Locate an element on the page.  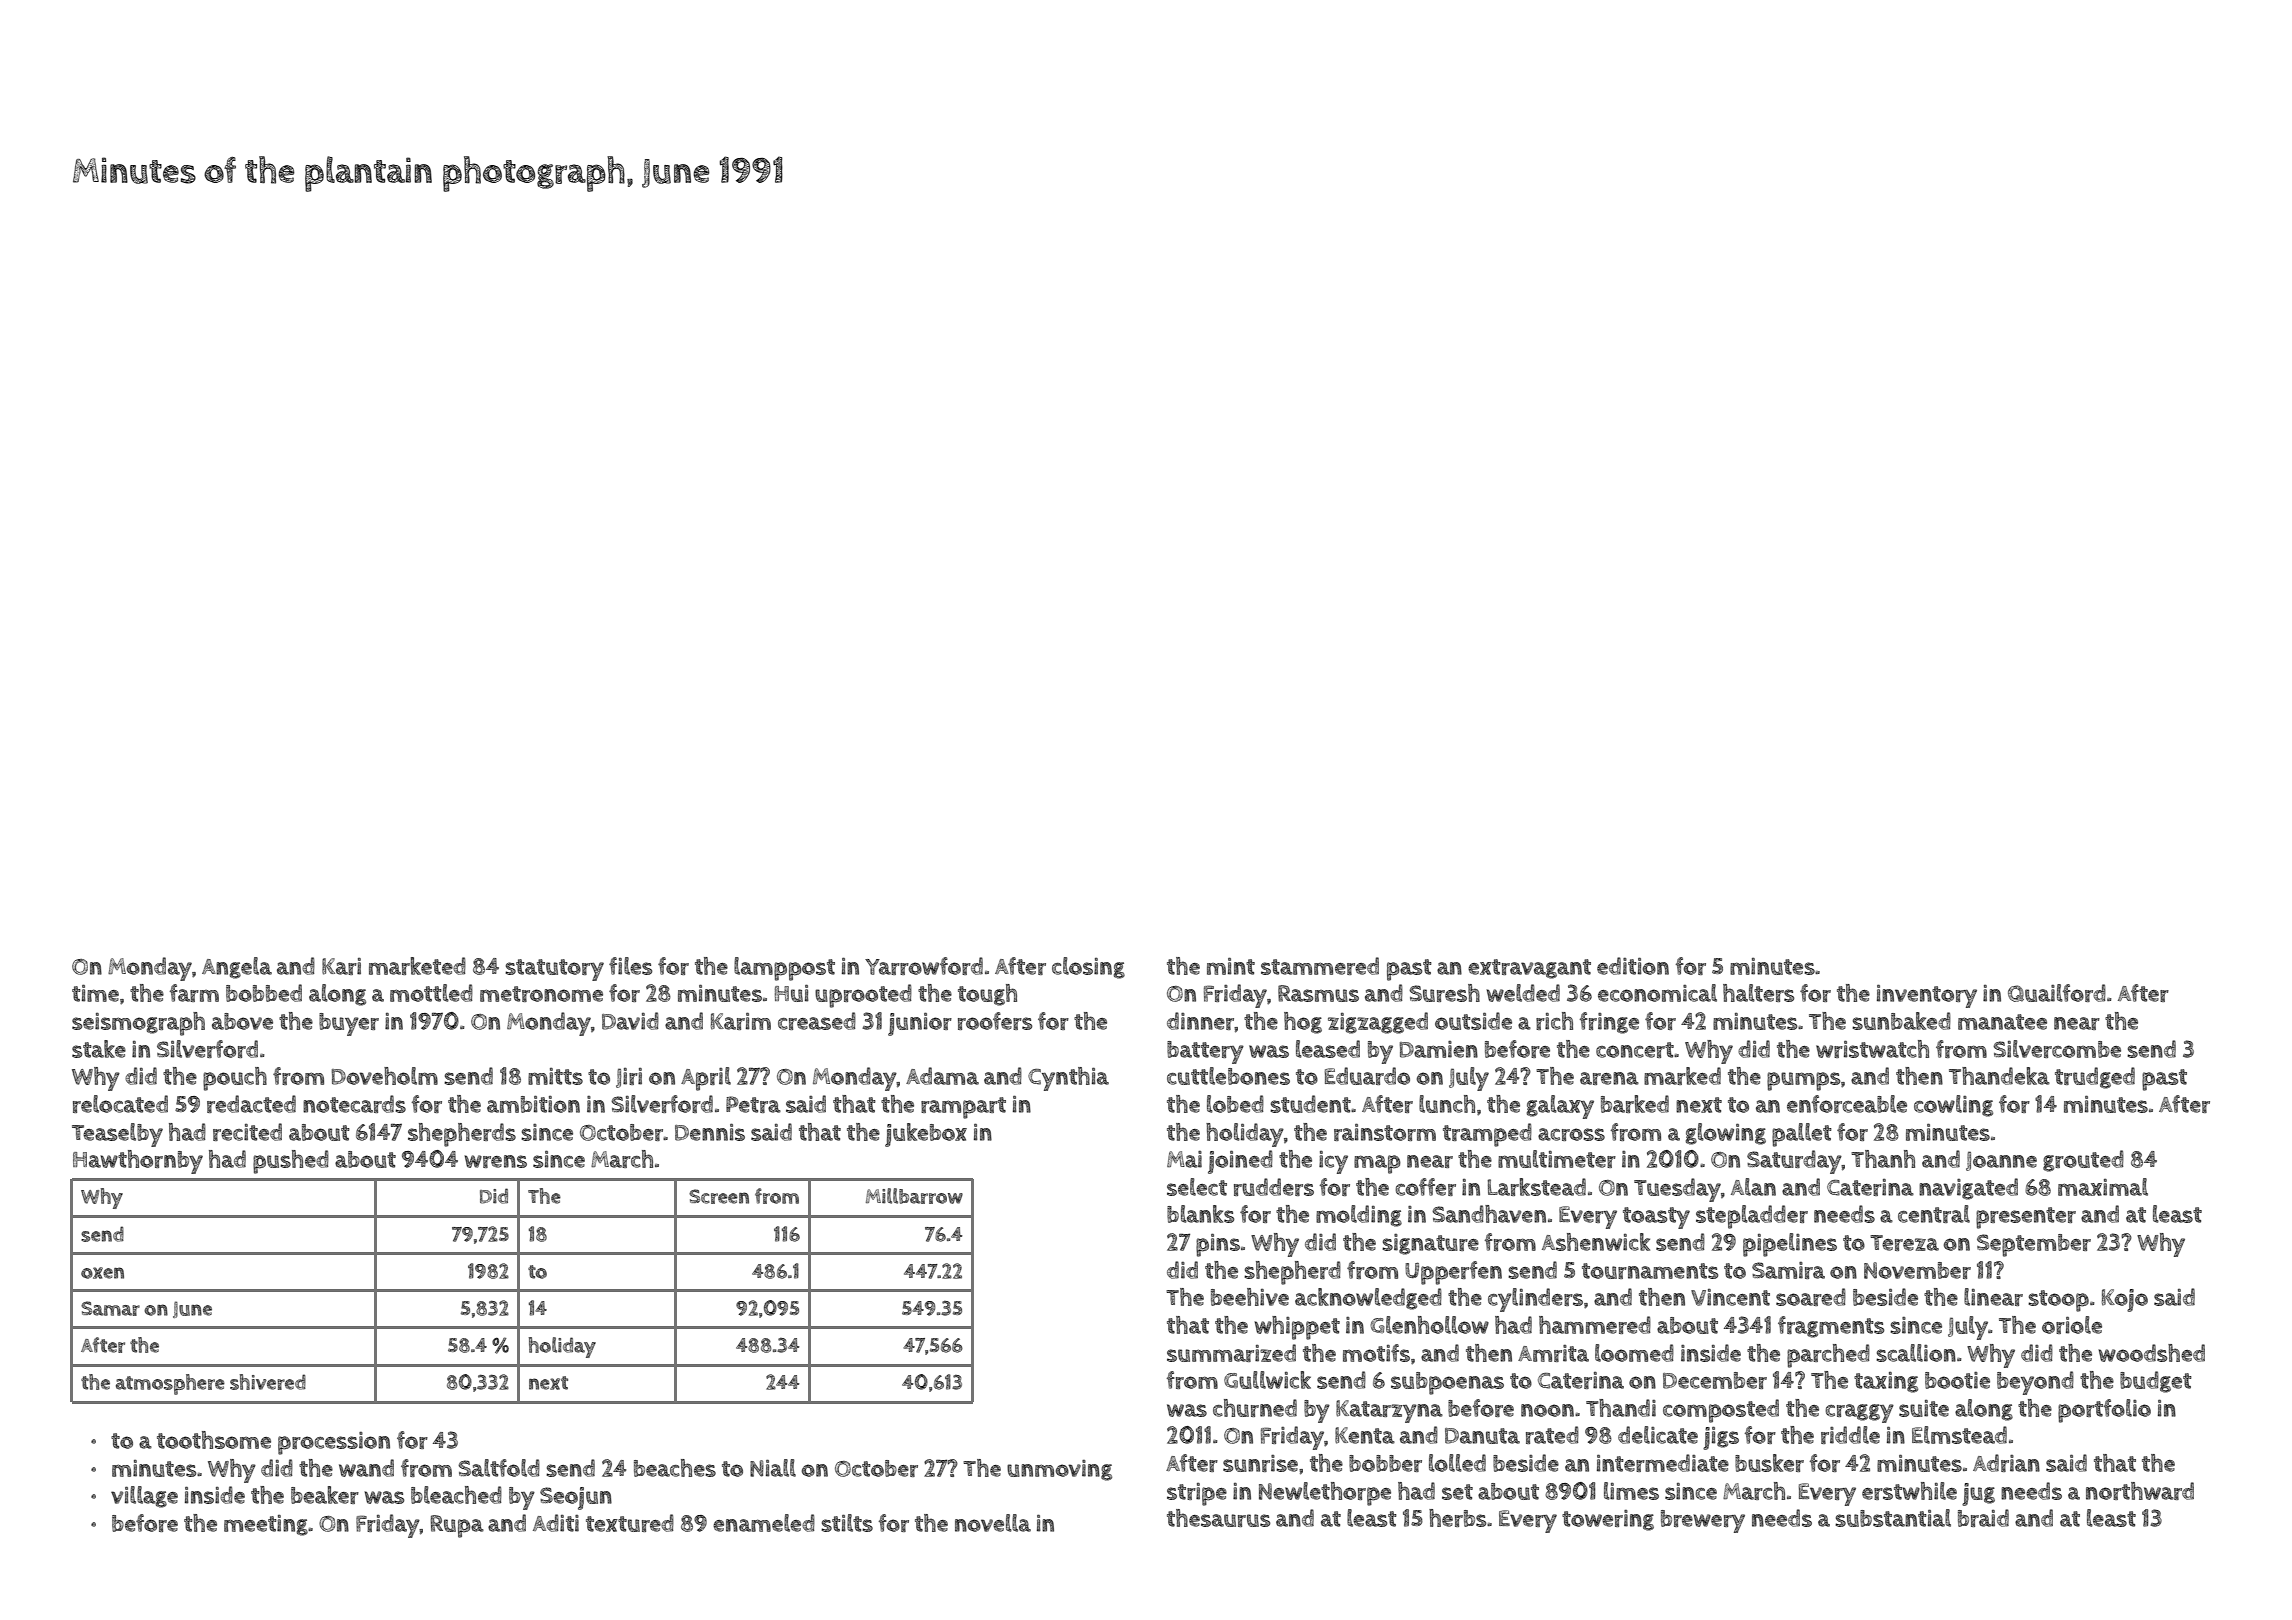
sunrise is located at coordinates (1260, 1463).
